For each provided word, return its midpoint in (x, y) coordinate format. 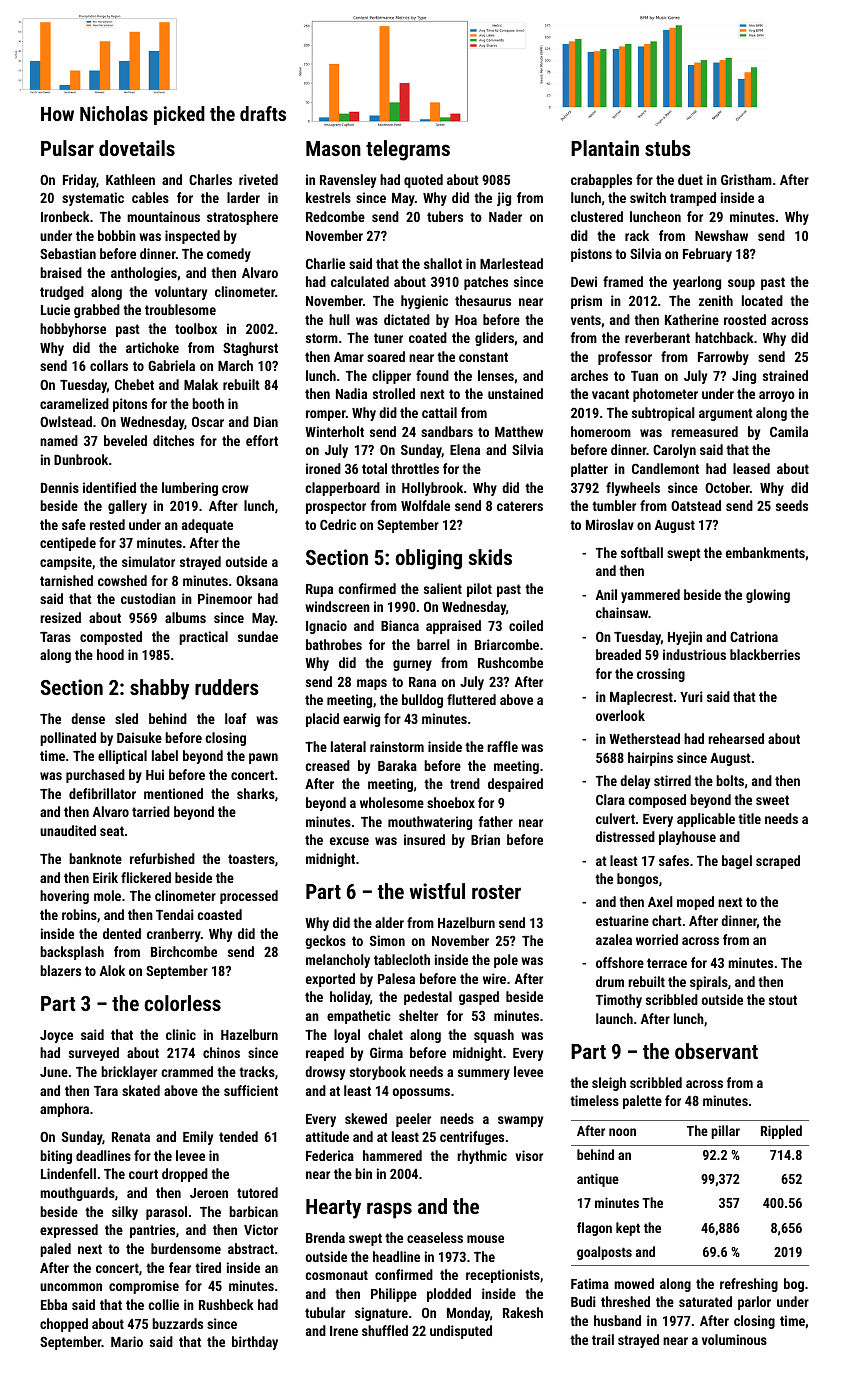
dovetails (137, 148)
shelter (418, 1015)
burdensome (186, 1248)
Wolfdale (425, 505)
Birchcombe (184, 951)
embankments (765, 552)
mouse (485, 1239)
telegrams (408, 150)
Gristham (746, 179)
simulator (148, 561)
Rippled (781, 1132)
